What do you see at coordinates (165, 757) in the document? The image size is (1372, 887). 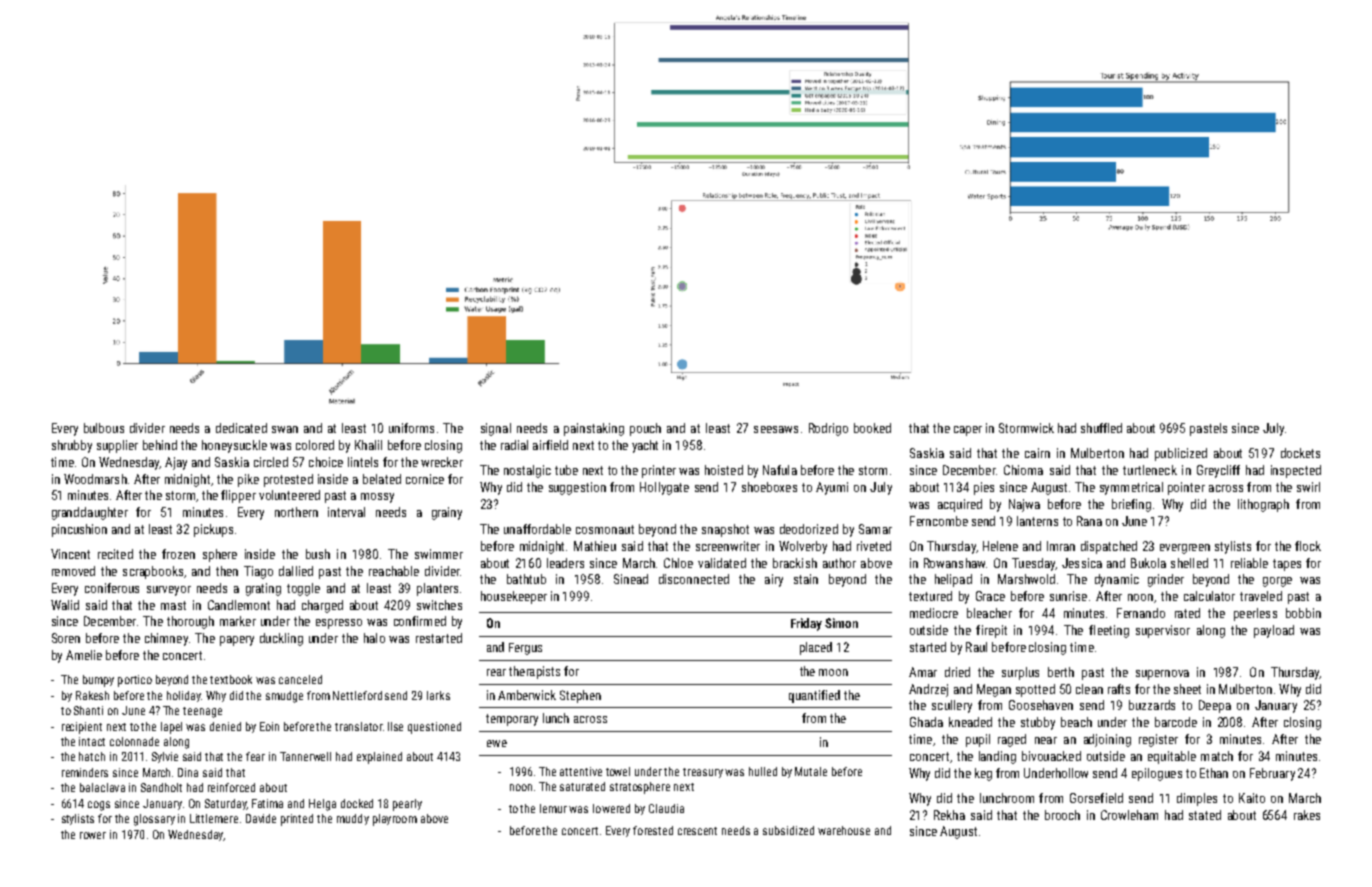 I see `Sylvie` at bounding box center [165, 757].
